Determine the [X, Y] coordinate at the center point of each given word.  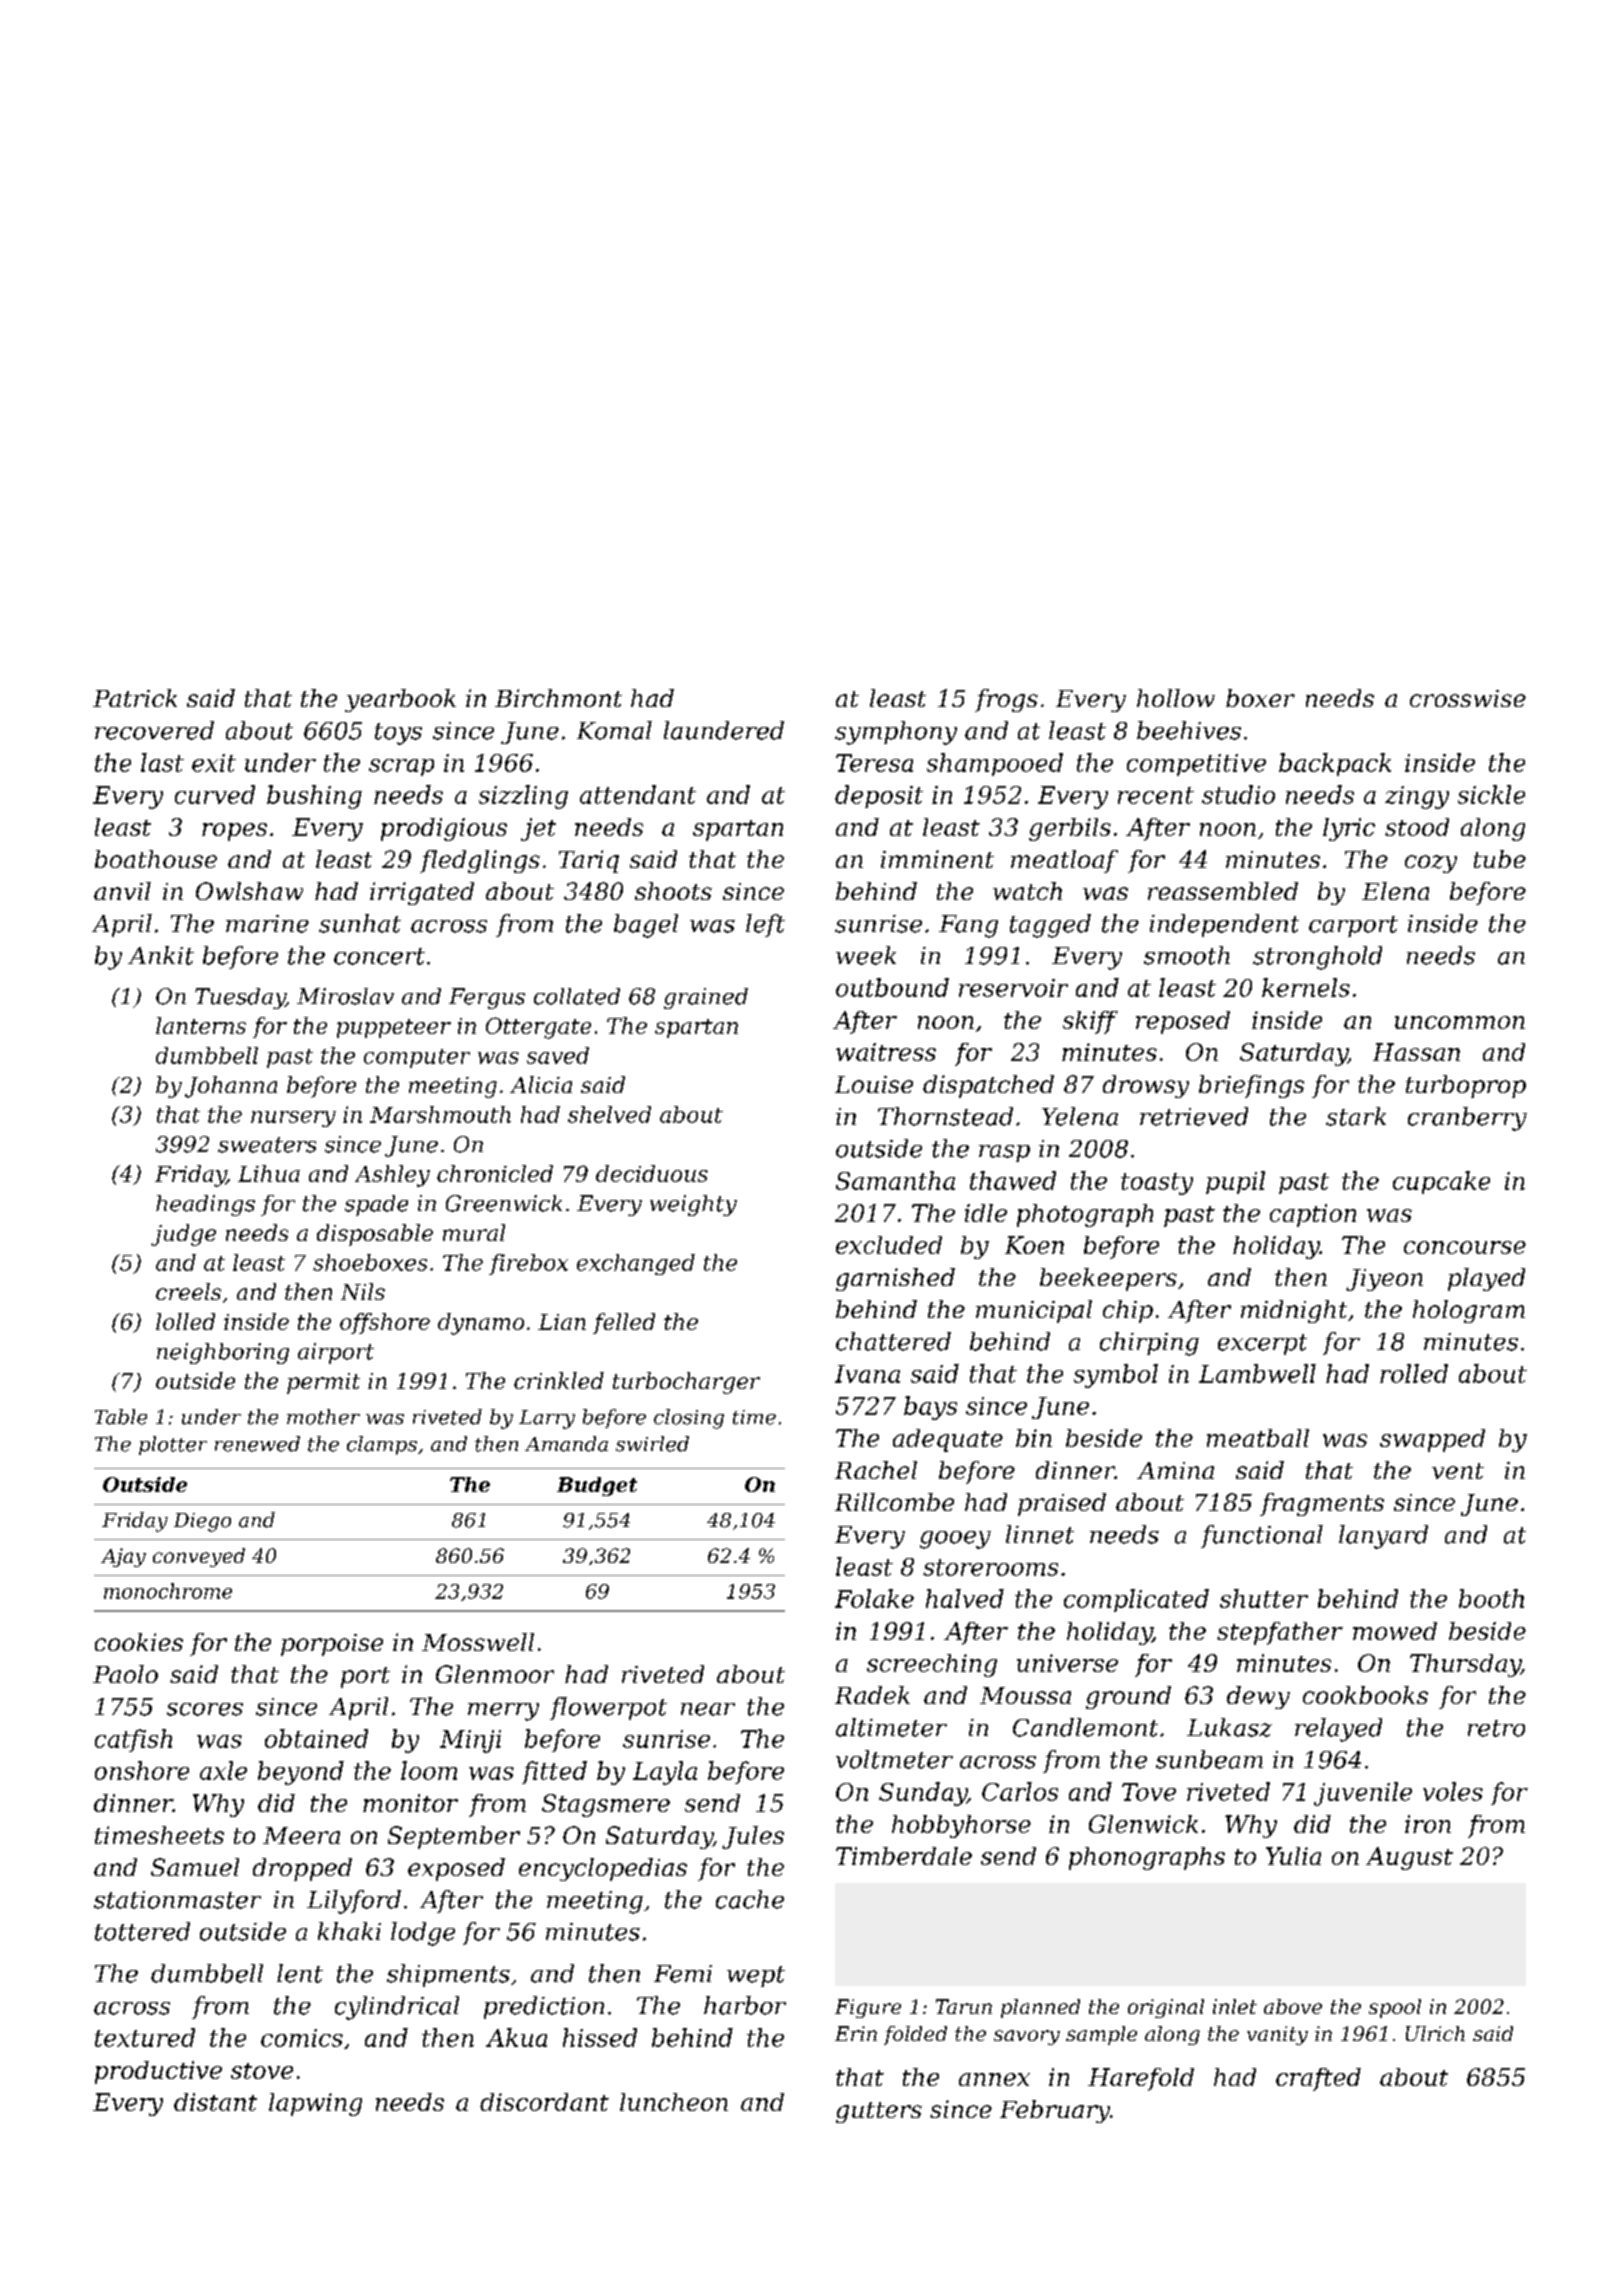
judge [183, 1235]
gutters [879, 2112]
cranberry [1467, 1119]
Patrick [135, 698]
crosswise [1468, 698]
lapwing [315, 2104]
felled [624, 1323]
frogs [1006, 700]
